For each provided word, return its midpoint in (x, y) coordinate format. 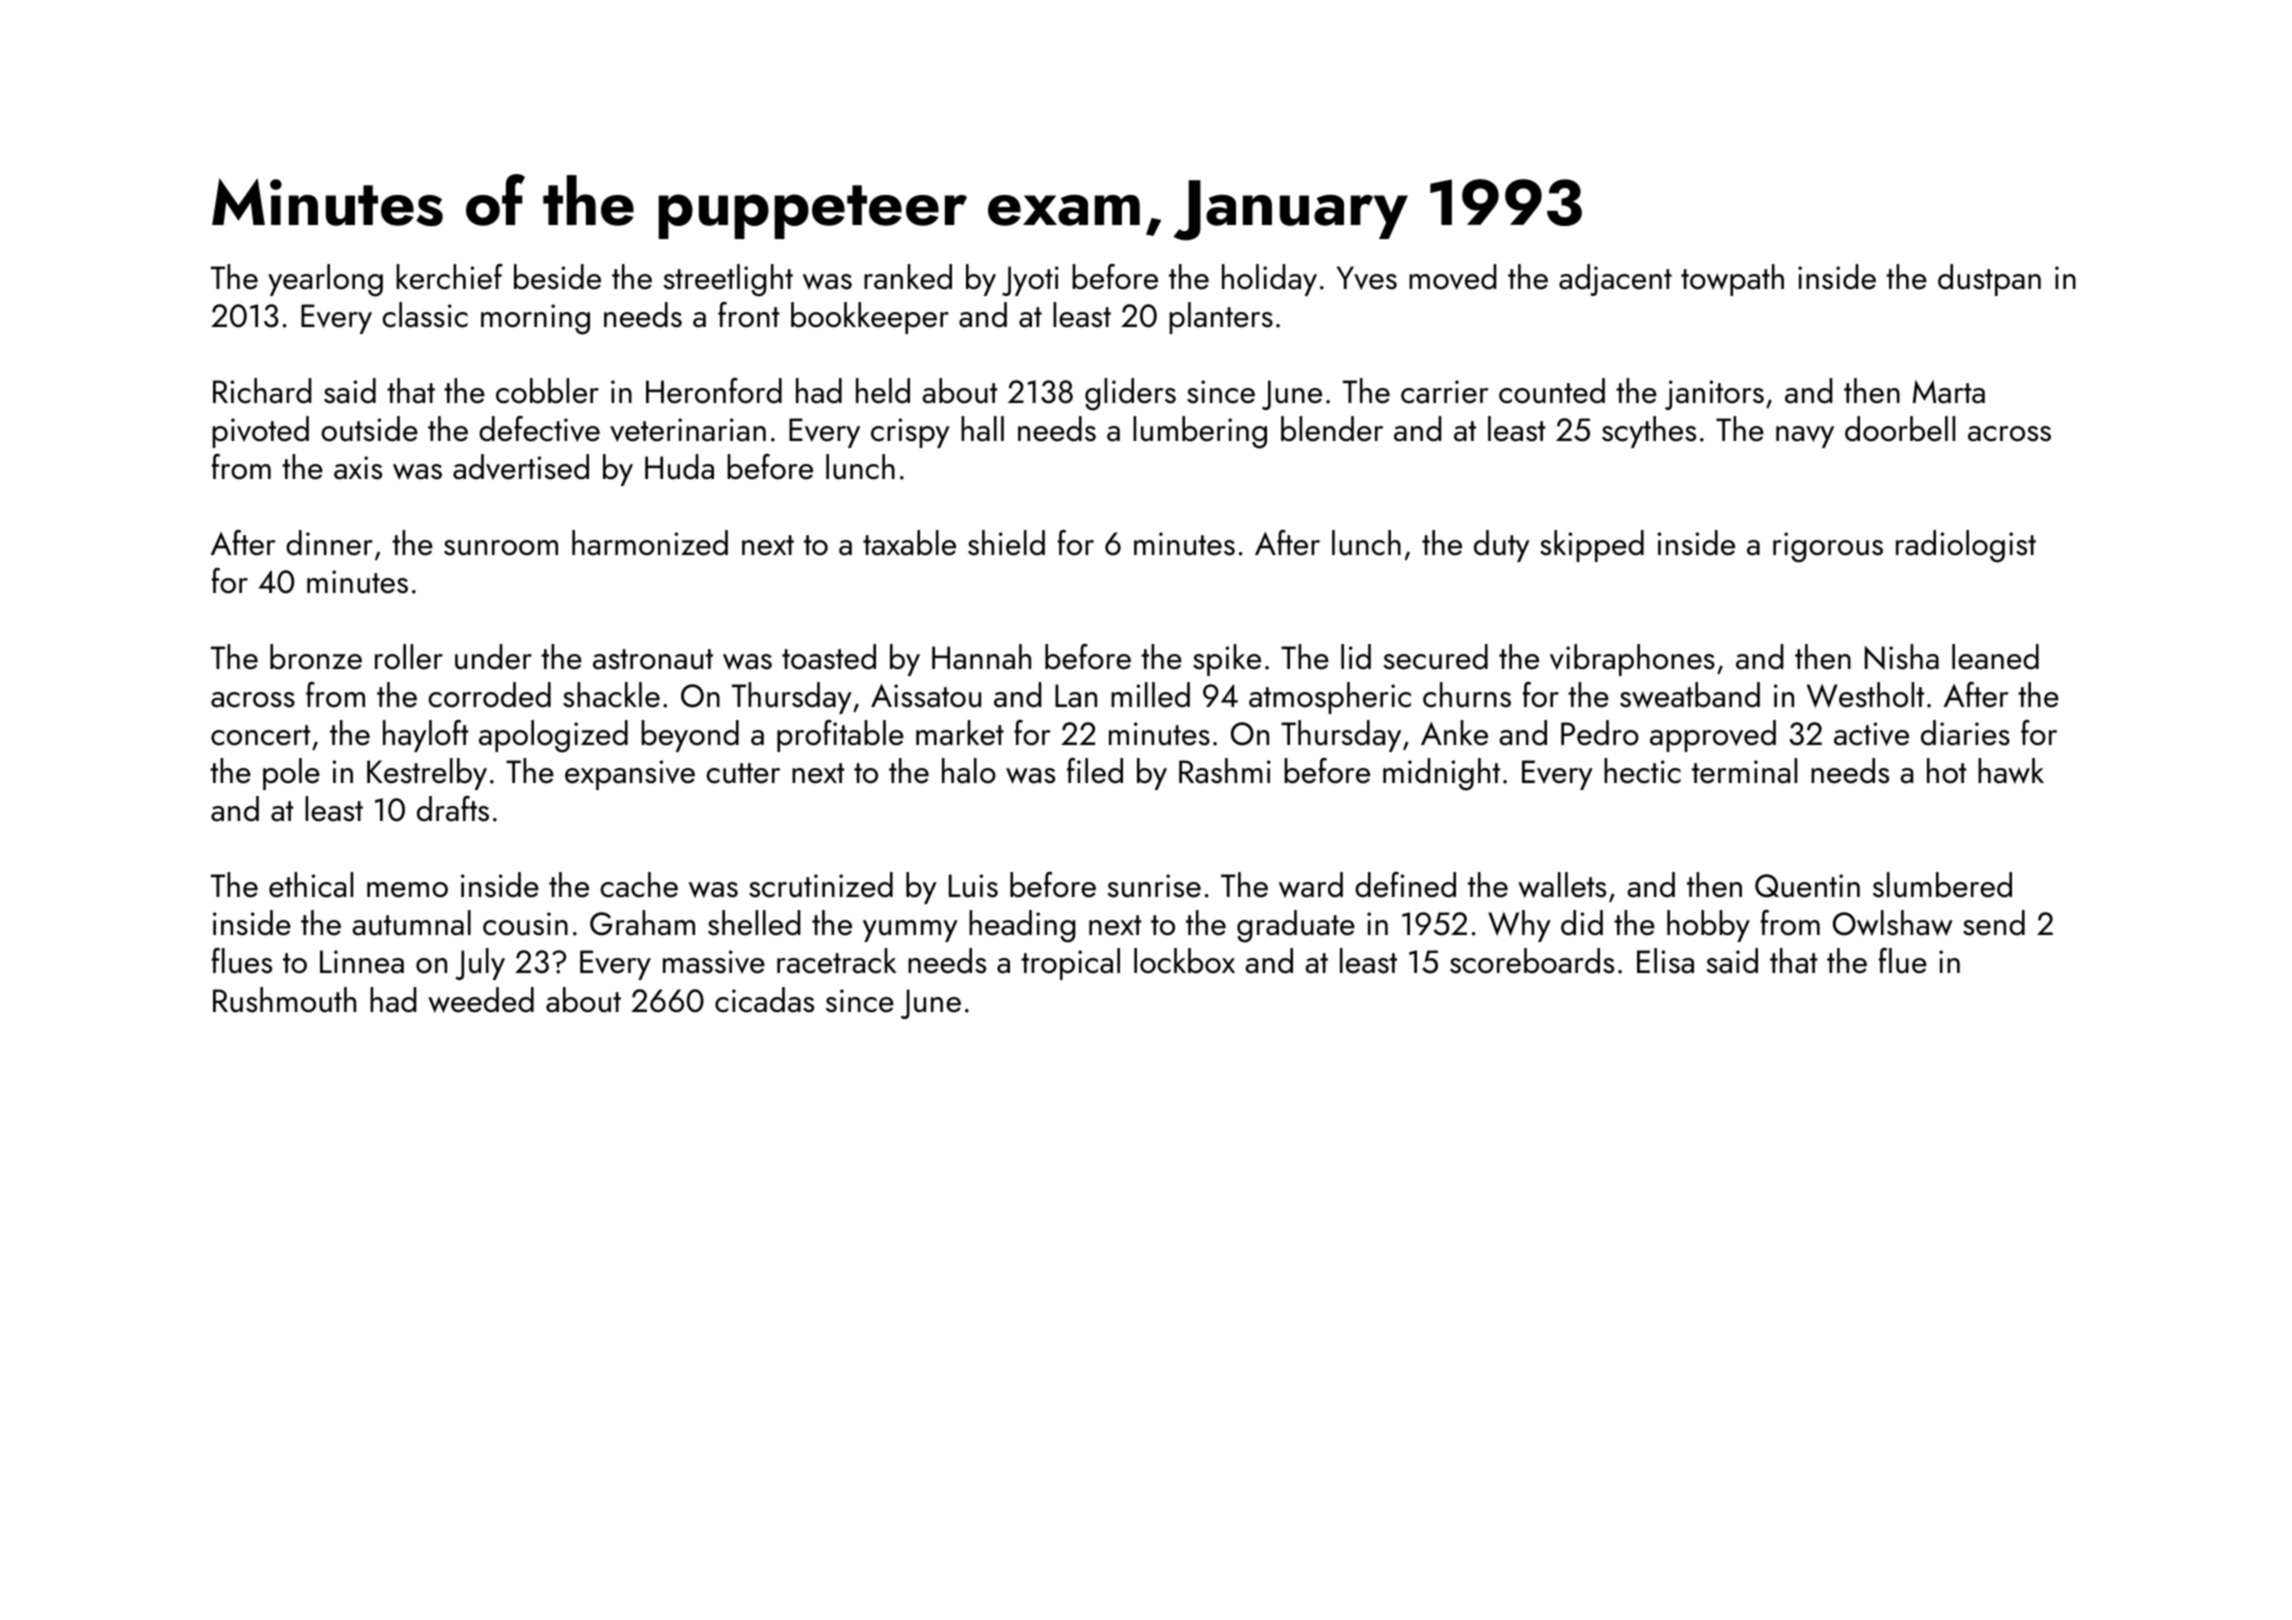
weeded (481, 1000)
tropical (1070, 964)
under (493, 657)
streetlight (728, 280)
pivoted (260, 432)
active (1871, 734)
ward (1311, 885)
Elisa (1665, 961)
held (883, 391)
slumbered (1942, 885)
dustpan (1989, 280)
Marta (1949, 392)
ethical (311, 885)
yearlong (325, 280)
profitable (840, 736)
